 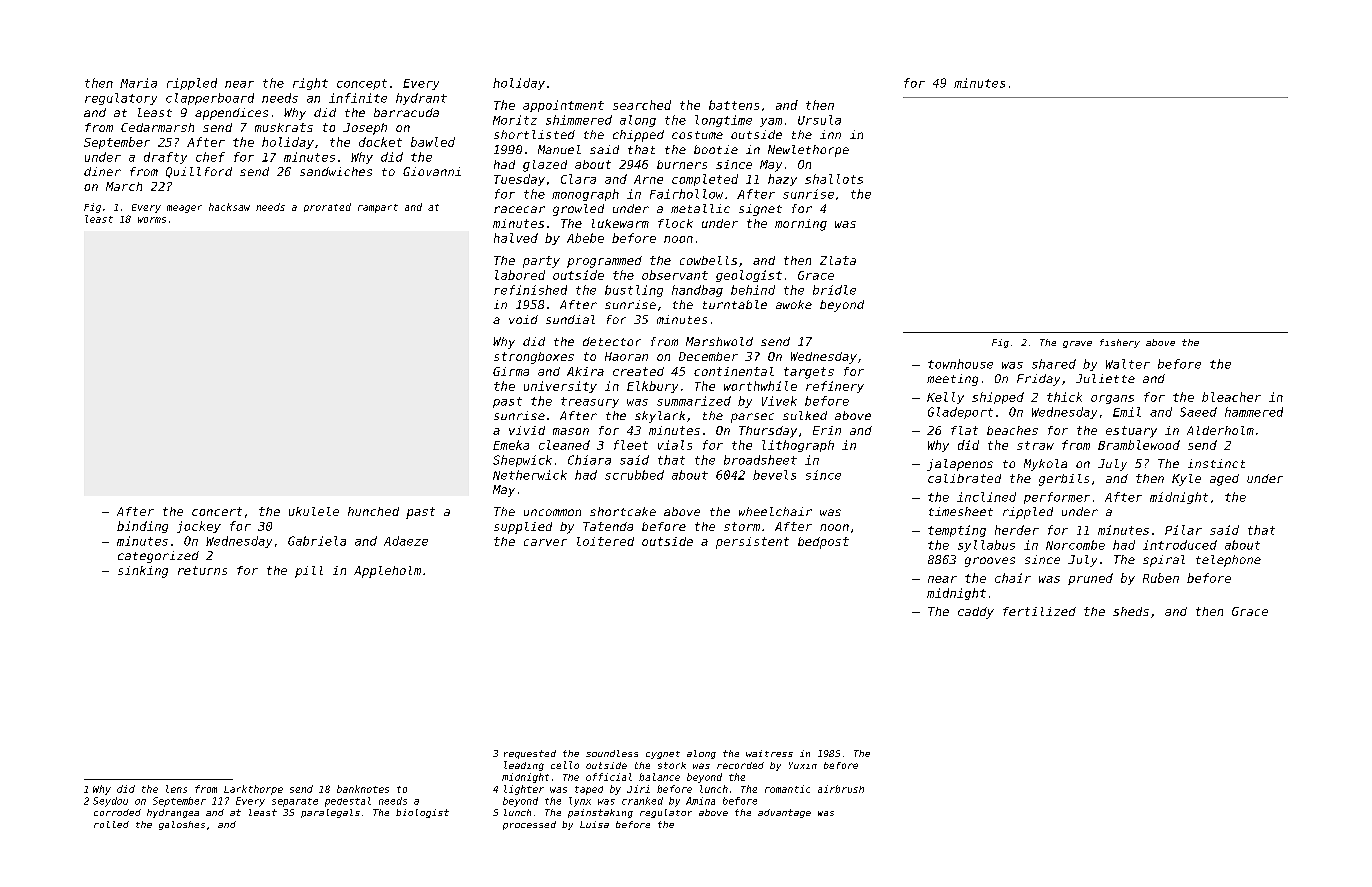 I want to click on ukulele, so click(x=314, y=511).
